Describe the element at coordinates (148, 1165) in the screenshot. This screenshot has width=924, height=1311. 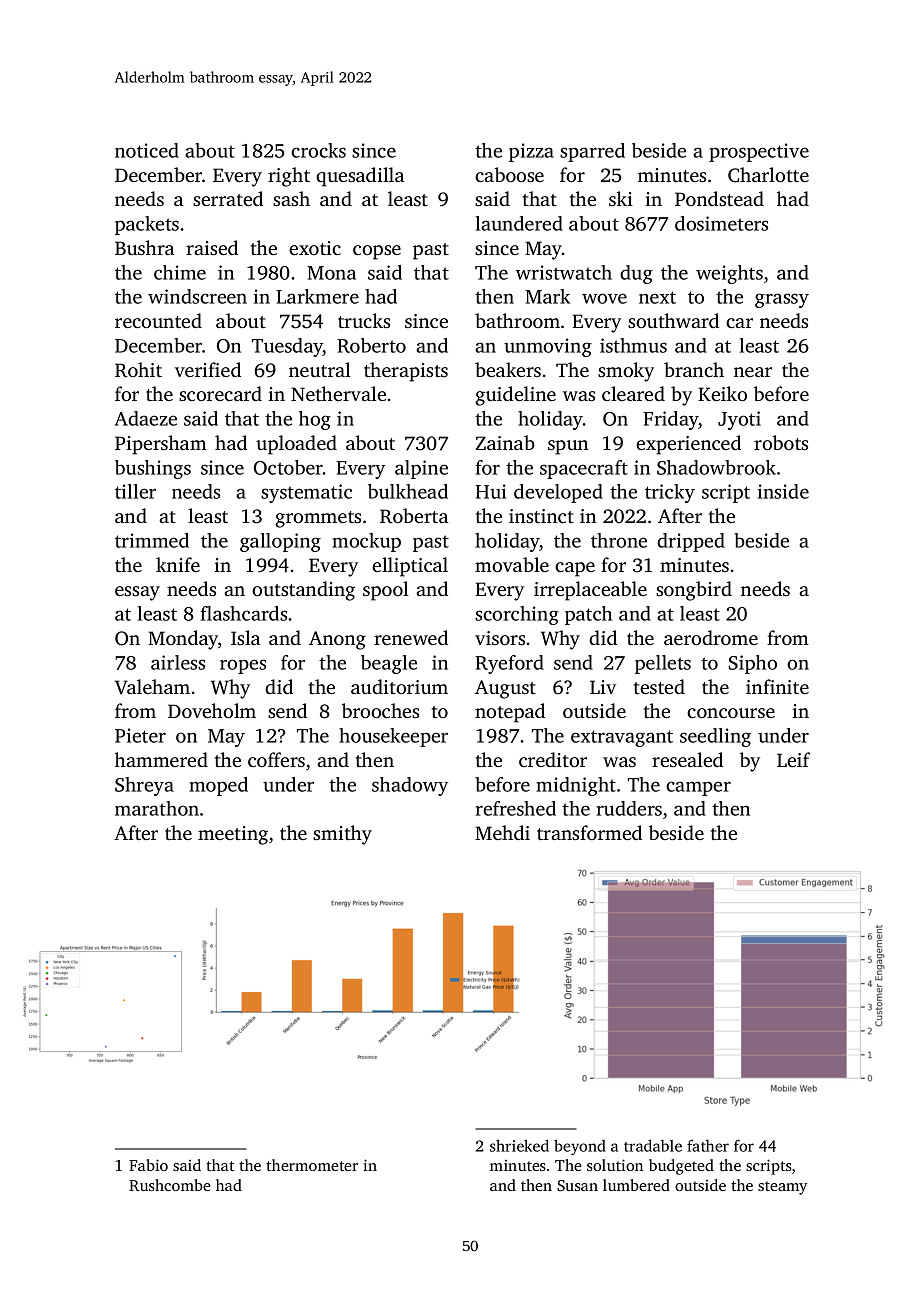
I see `Fabio` at that location.
